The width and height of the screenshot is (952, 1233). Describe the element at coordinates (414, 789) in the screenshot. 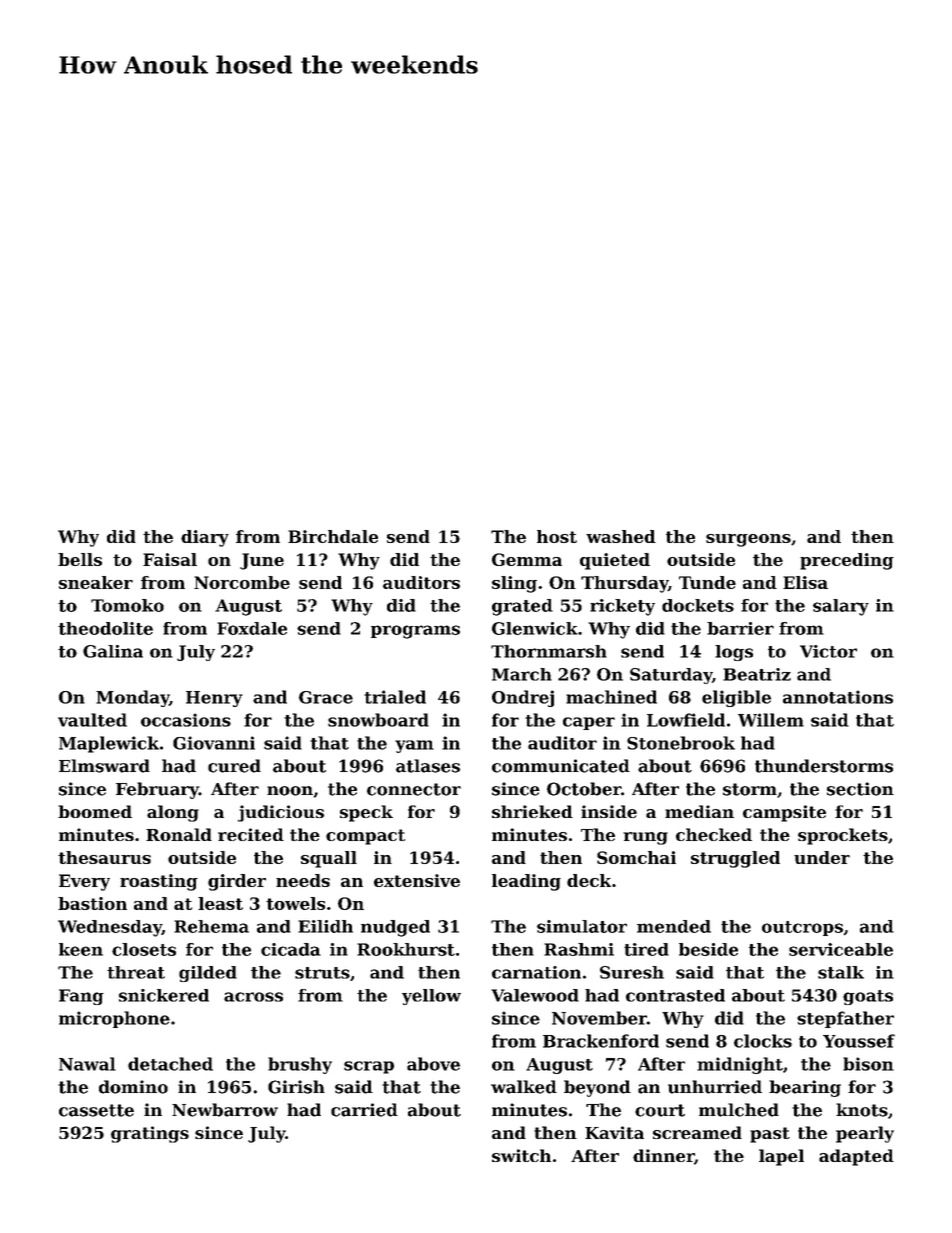

I see `connector` at that location.
